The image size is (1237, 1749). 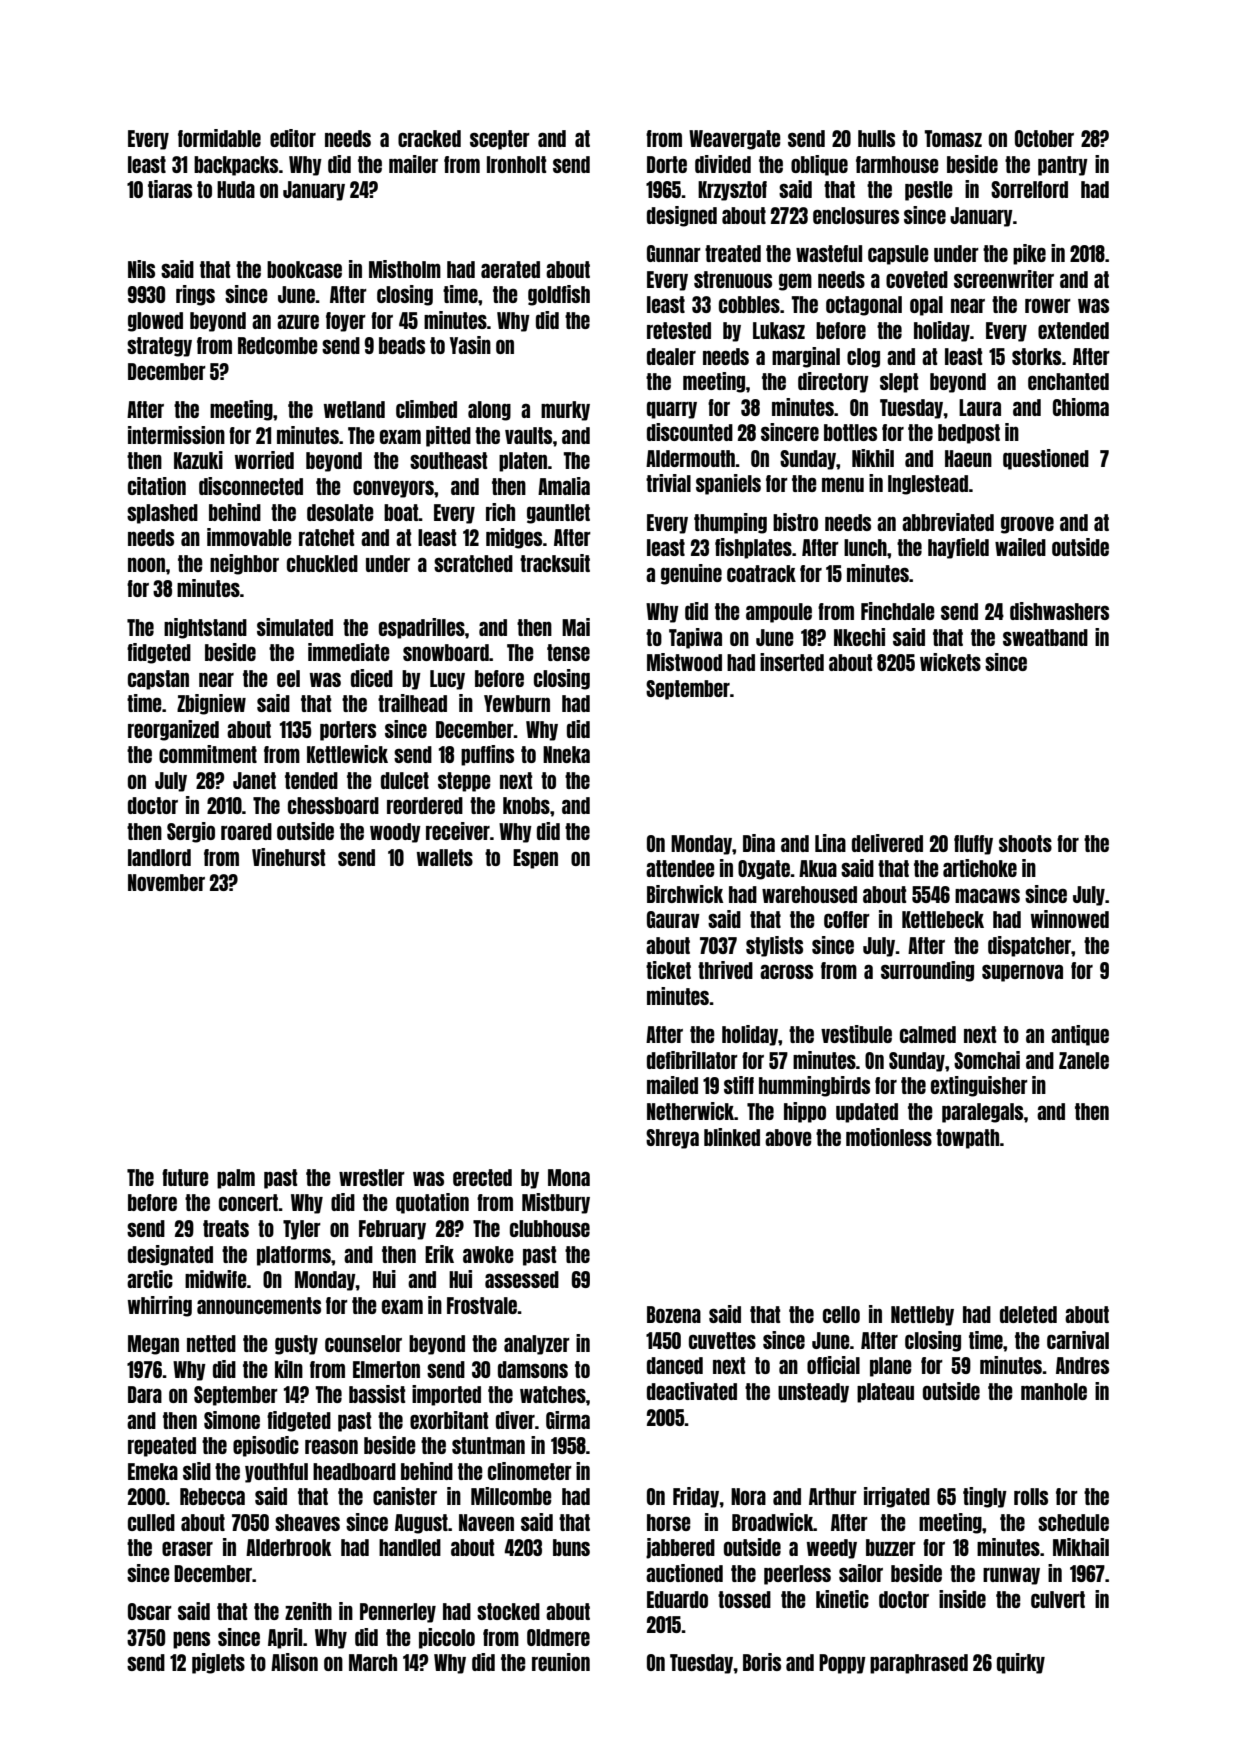 I want to click on clubhouse, so click(x=550, y=1228).
